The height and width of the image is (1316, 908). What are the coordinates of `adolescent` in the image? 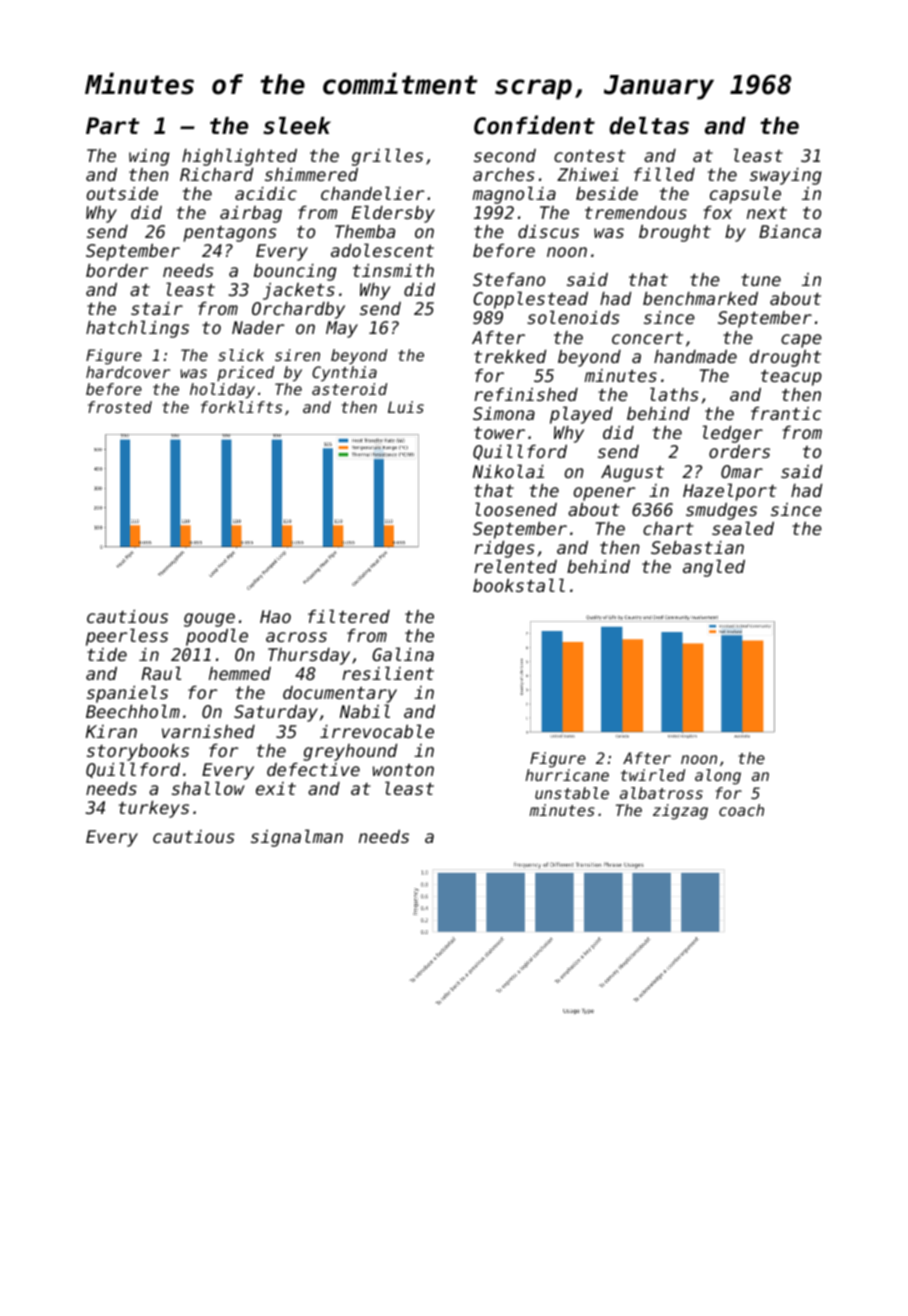 It's located at (382, 250).
